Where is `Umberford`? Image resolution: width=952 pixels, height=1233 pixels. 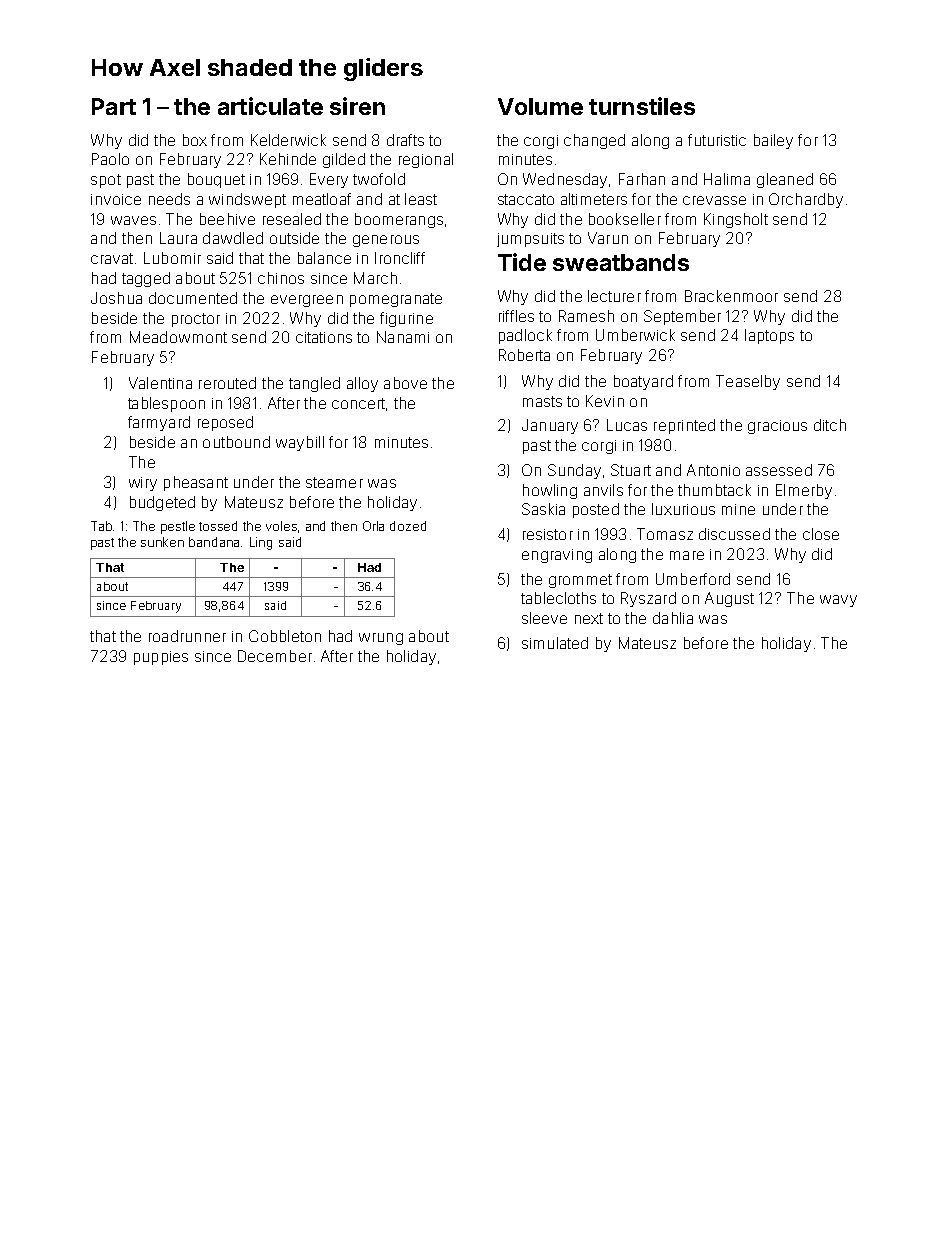 Umberford is located at coordinates (693, 579).
